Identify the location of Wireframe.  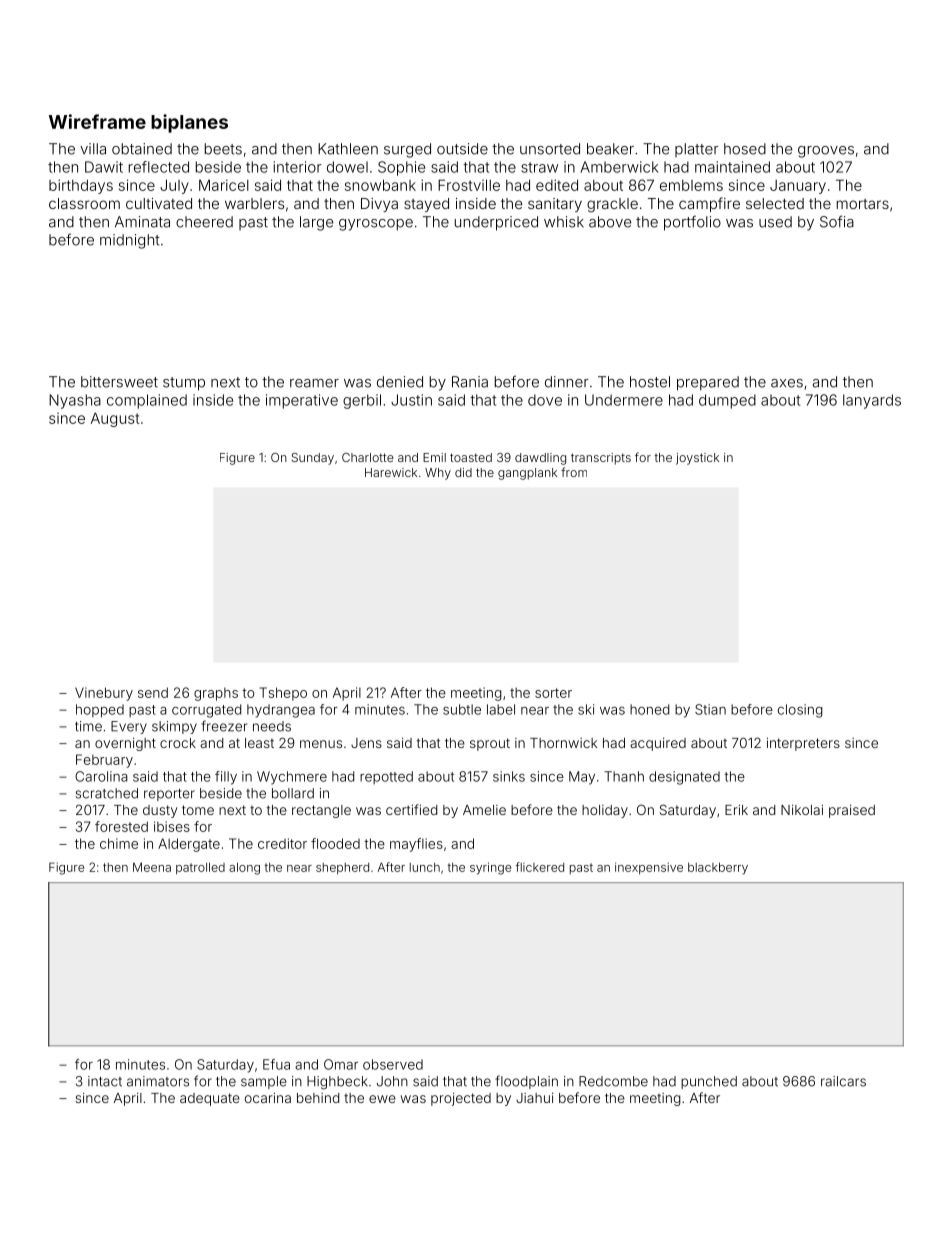
(97, 121).
